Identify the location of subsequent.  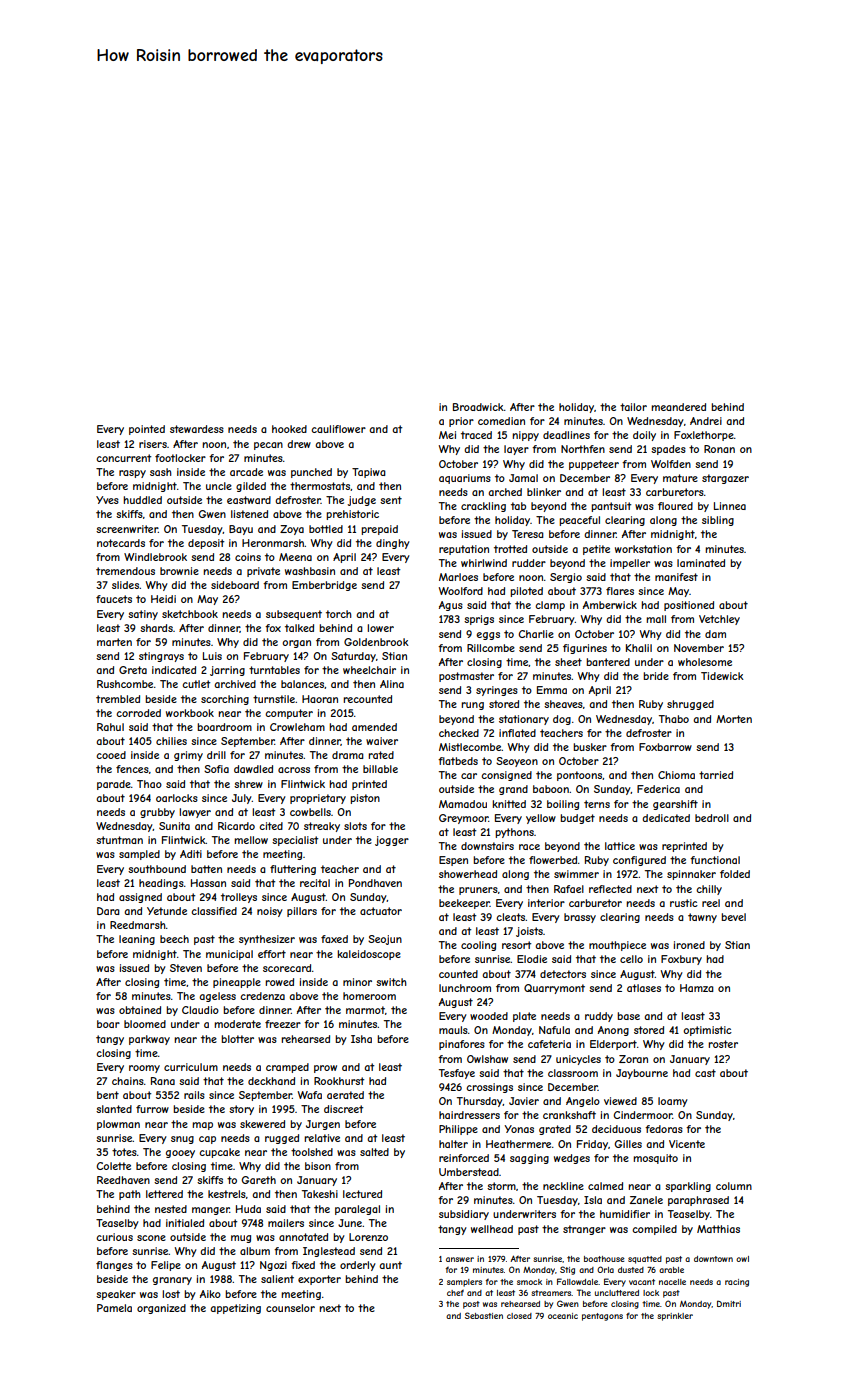
(294, 615).
